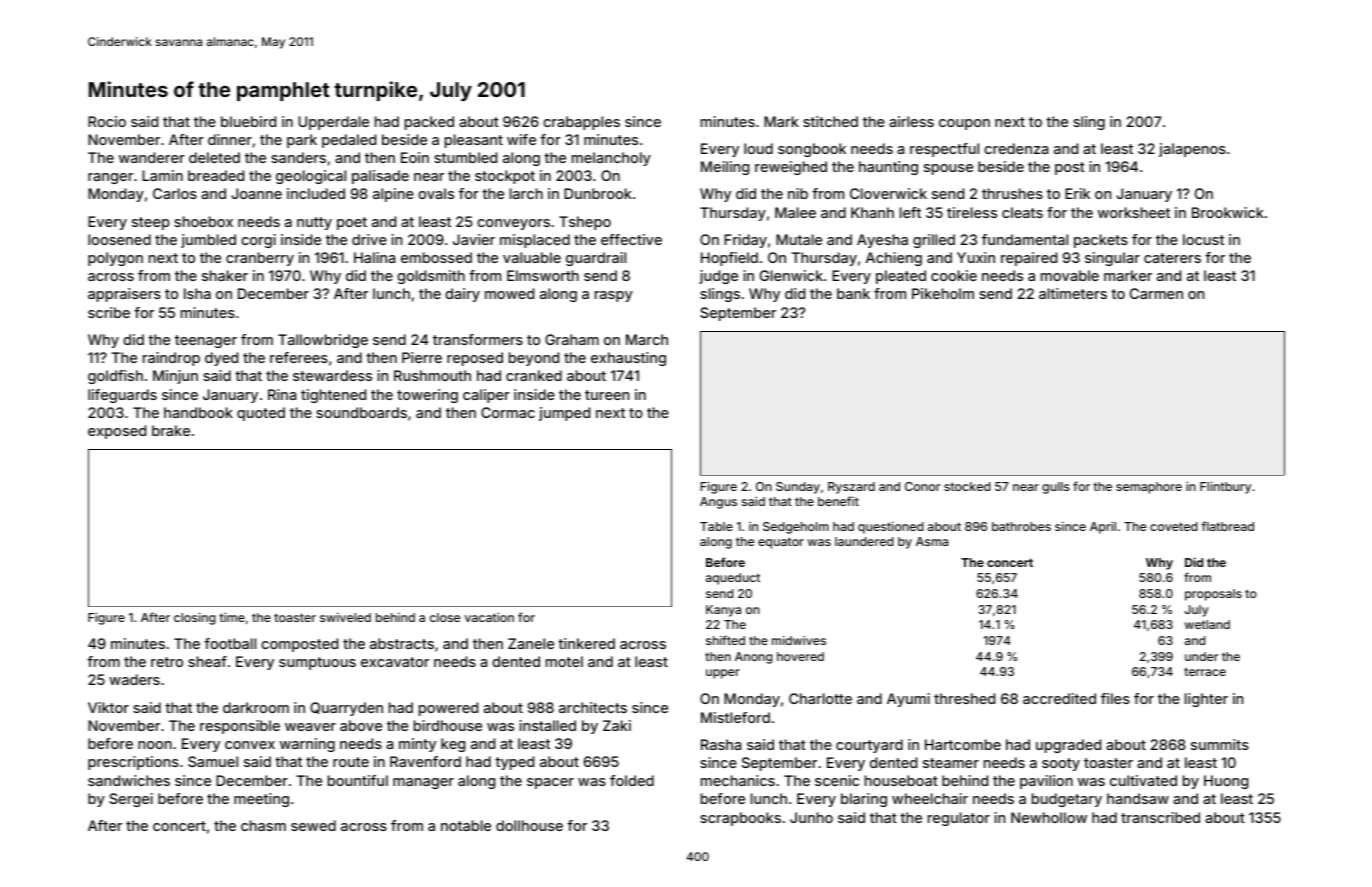  I want to click on Sergei, so click(131, 800).
